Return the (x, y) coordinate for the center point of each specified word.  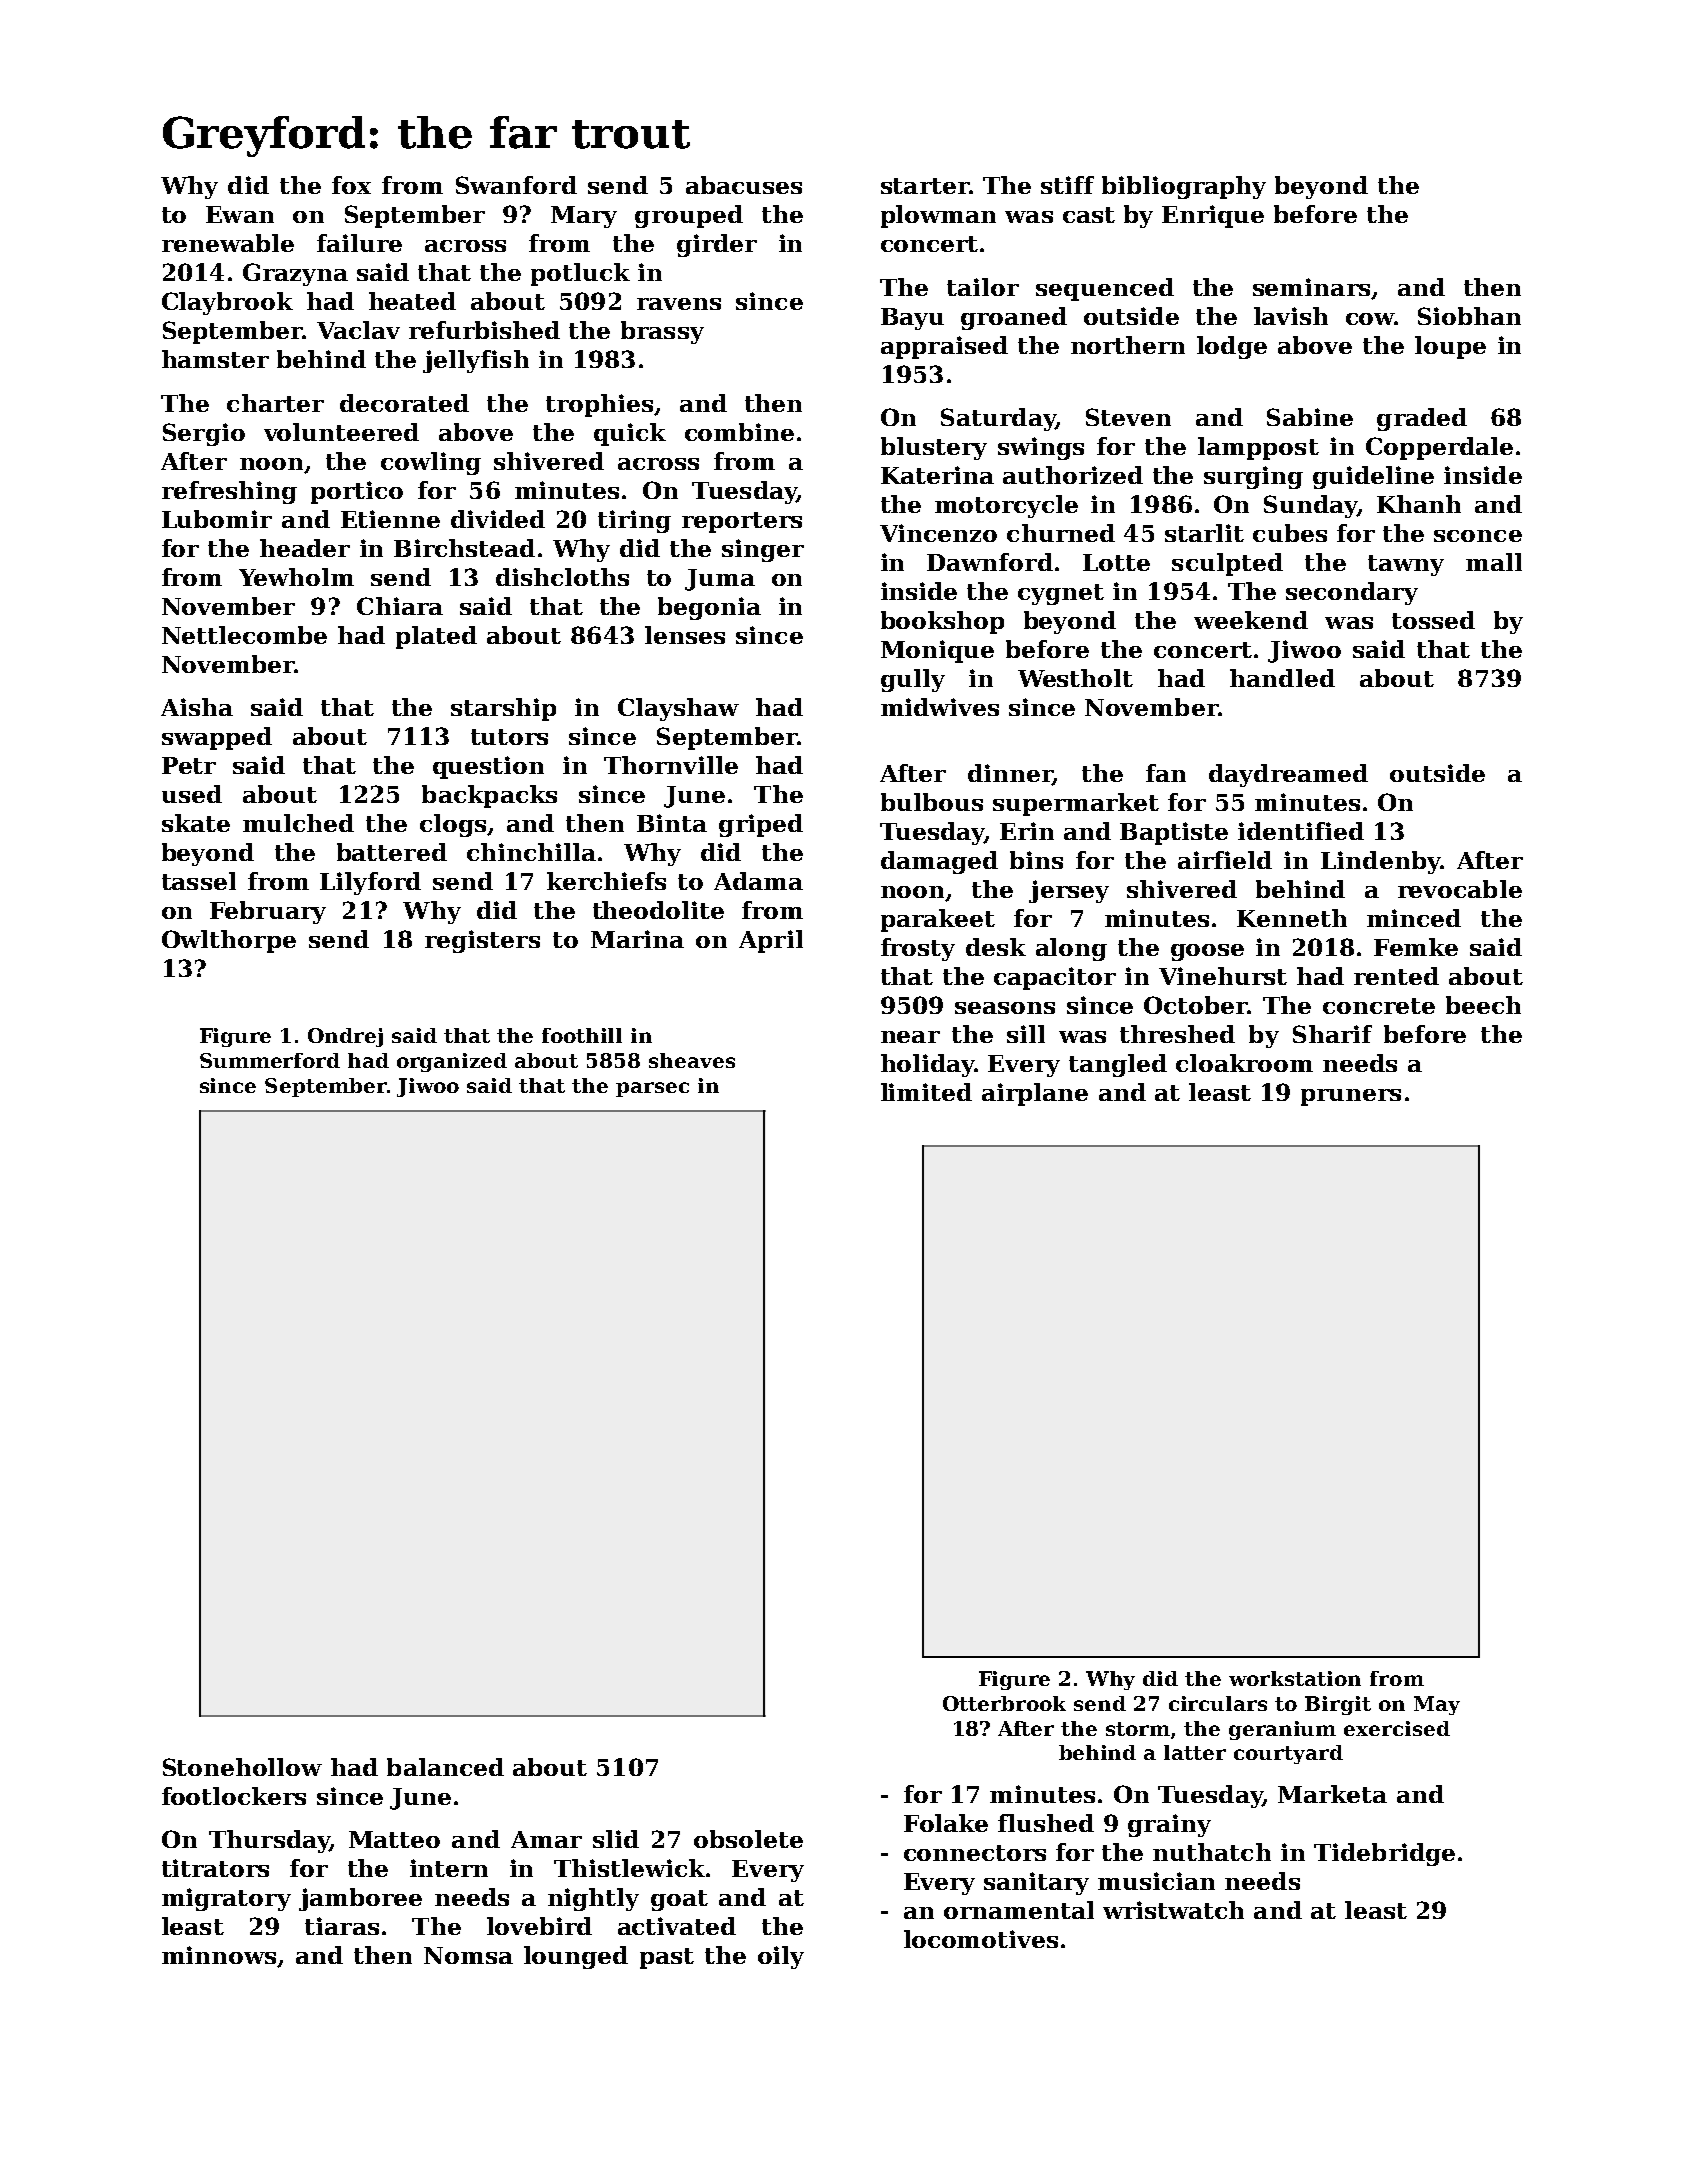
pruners (1351, 1097)
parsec (652, 1089)
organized (452, 1062)
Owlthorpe (229, 941)
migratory (226, 1899)
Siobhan (1469, 316)
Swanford (516, 185)
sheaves (692, 1060)
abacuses (744, 185)
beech (1483, 1005)
